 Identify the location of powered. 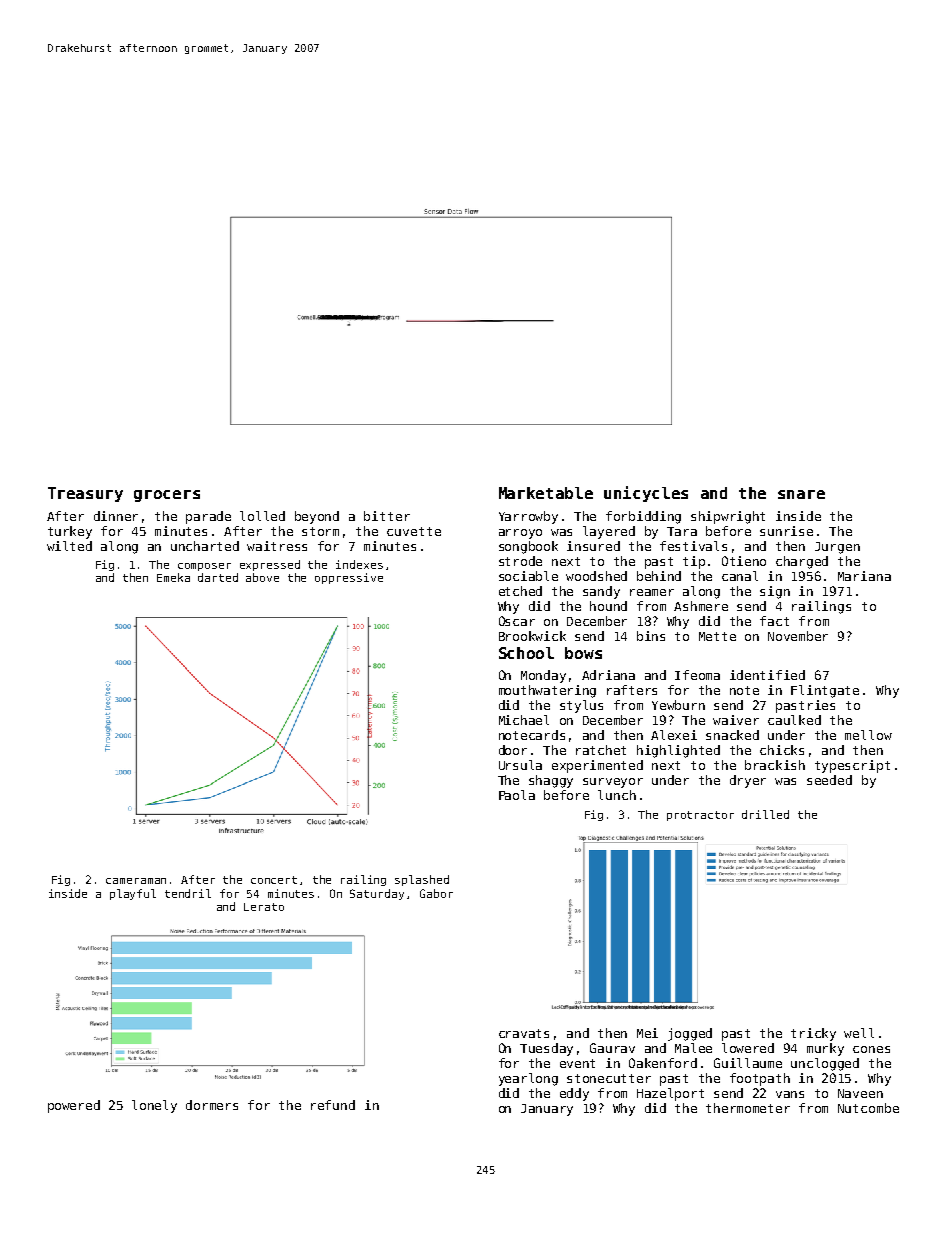
(74, 1106).
